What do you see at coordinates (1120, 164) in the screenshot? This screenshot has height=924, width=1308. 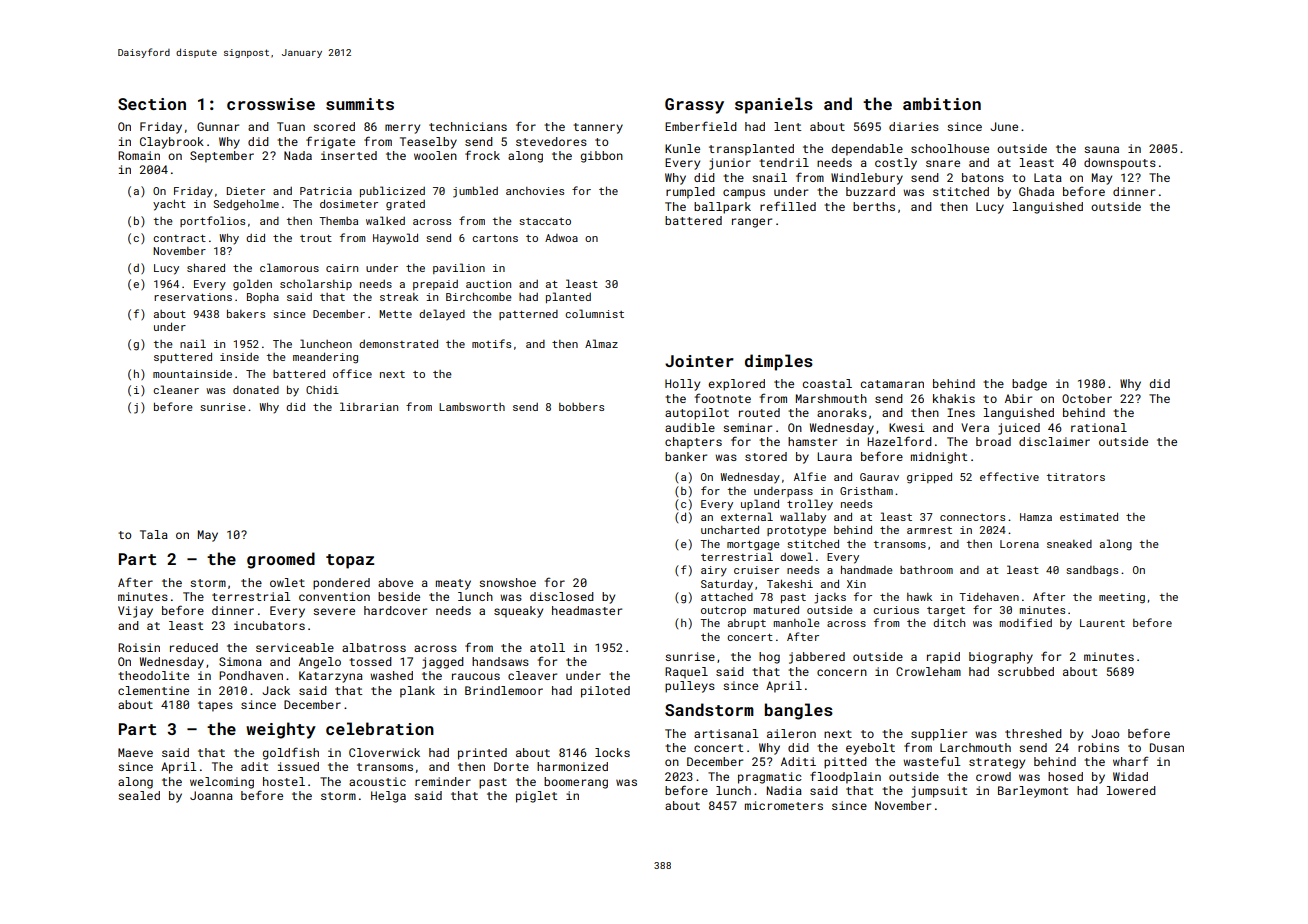 I see `downspouts` at bounding box center [1120, 164].
